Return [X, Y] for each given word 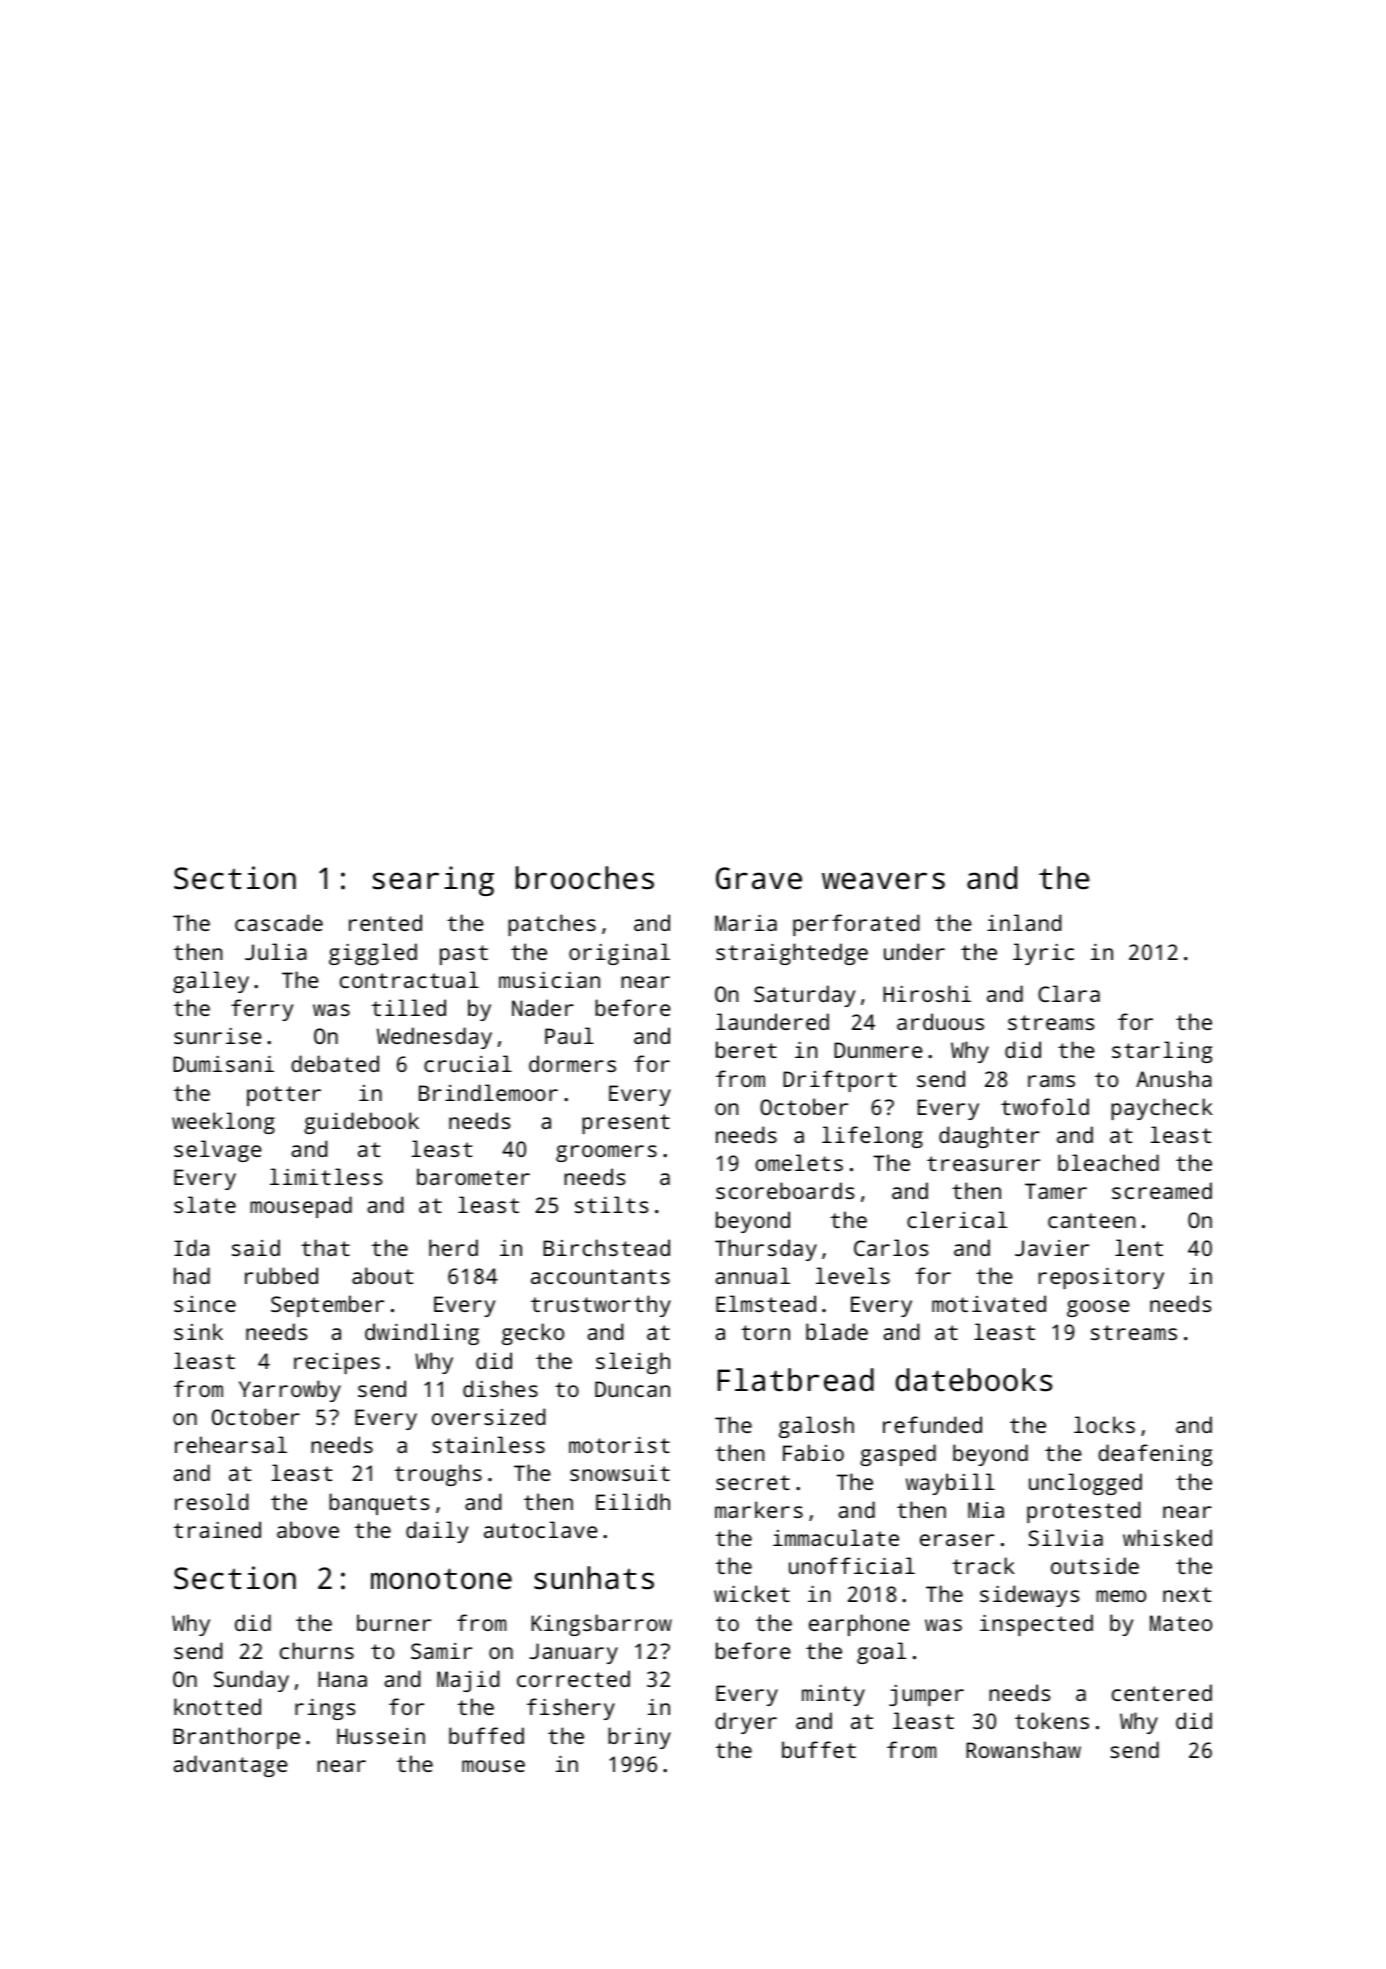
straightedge [792, 954]
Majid [468, 1681]
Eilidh [633, 1501]
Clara [1069, 993]
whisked [1167, 1537]
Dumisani [223, 1063]
